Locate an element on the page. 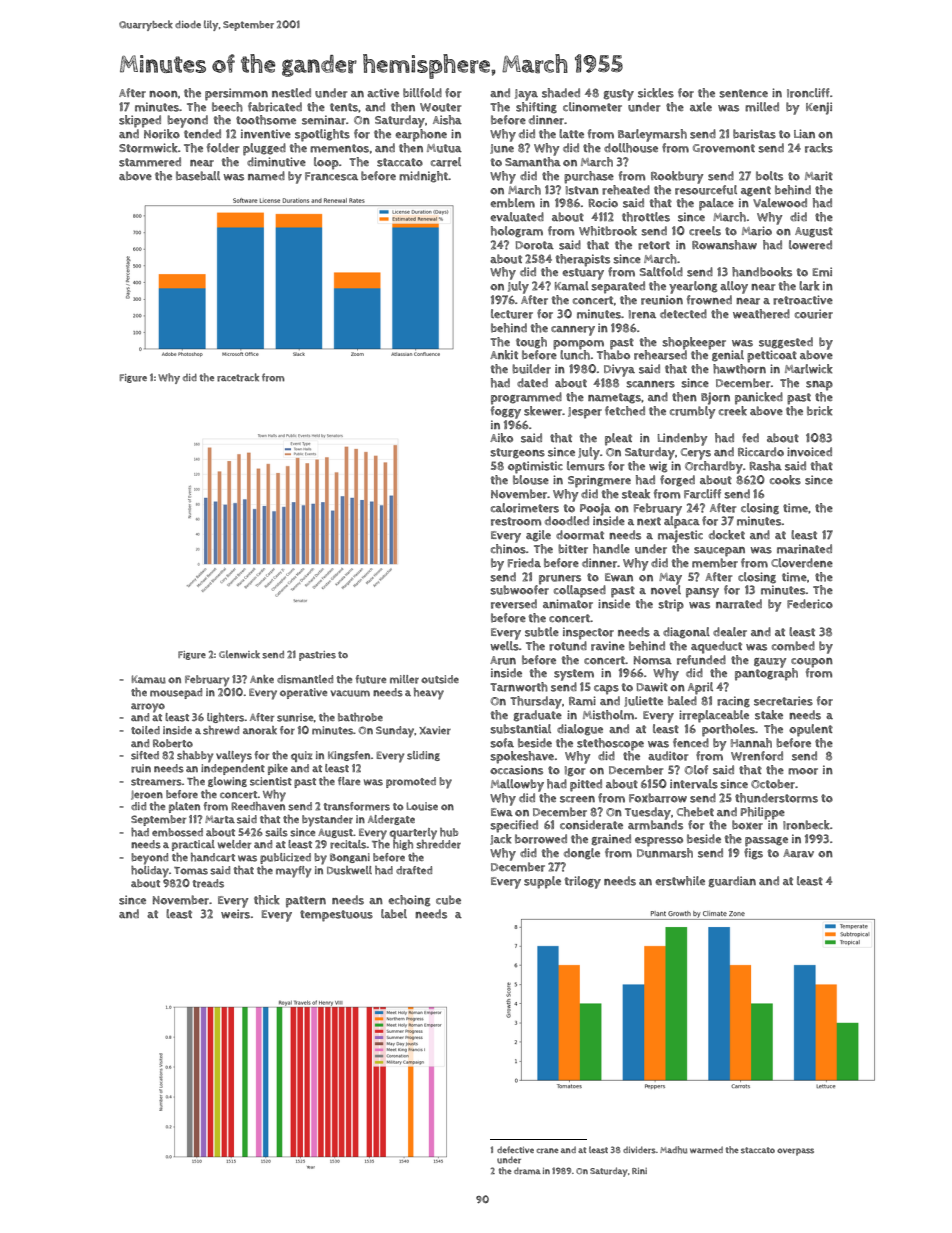 The height and width of the page is (1233, 952). named is located at coordinates (266, 176).
